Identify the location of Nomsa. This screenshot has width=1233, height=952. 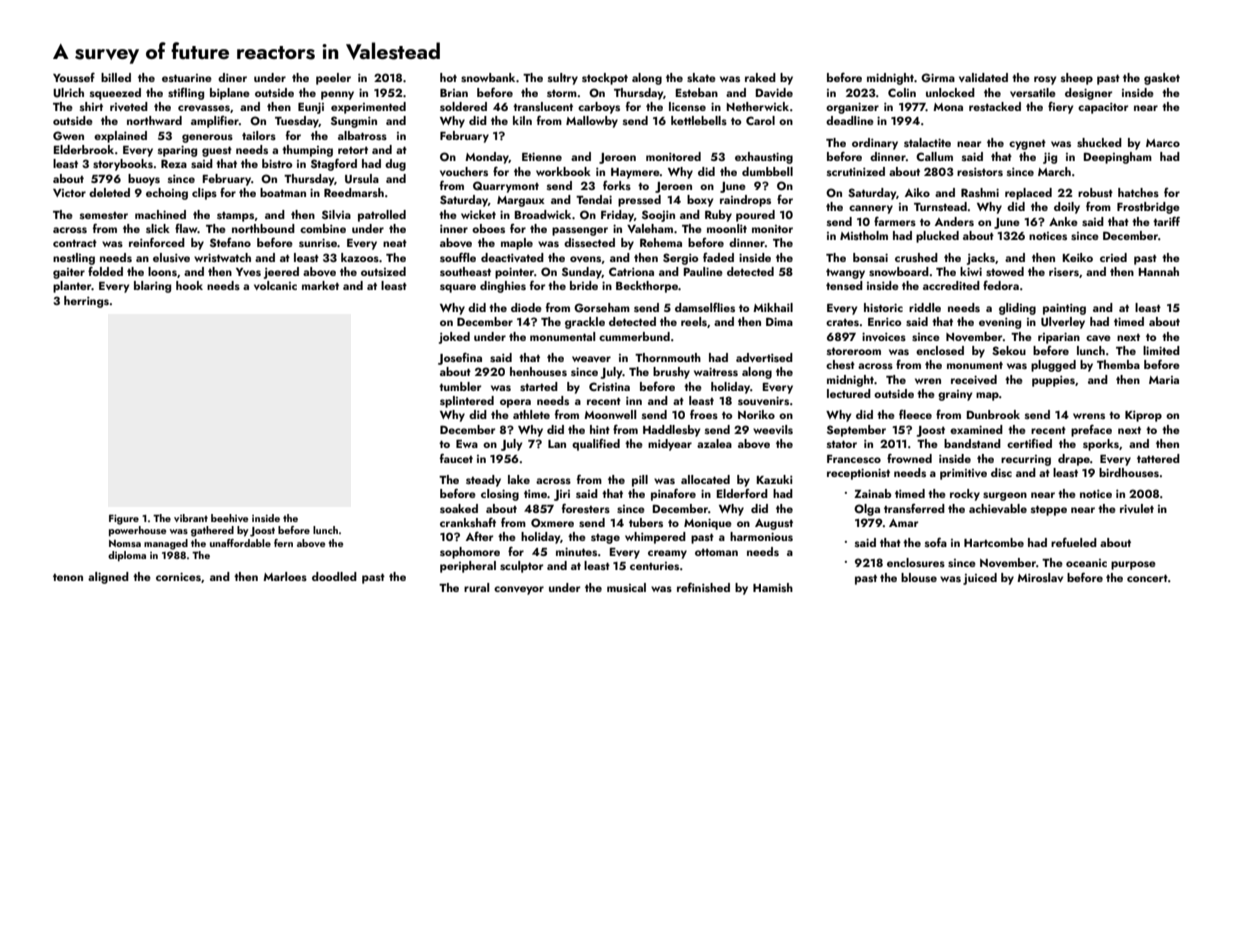
(125, 543).
